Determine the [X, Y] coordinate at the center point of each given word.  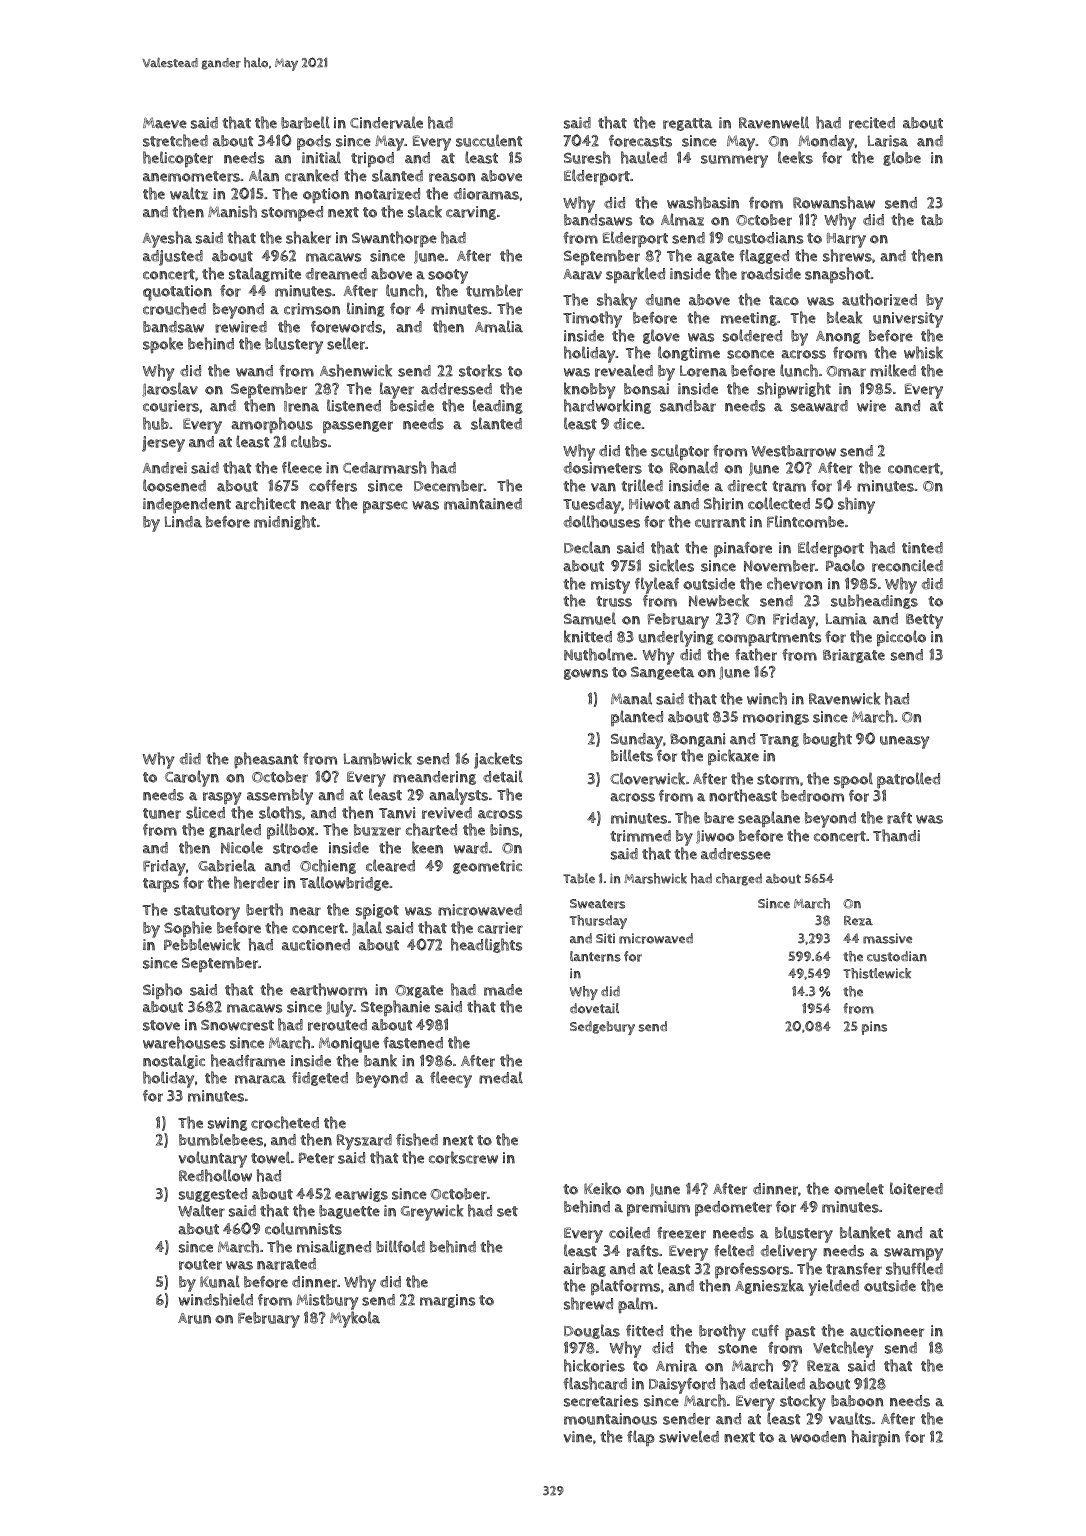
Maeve [165, 123]
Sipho [162, 991]
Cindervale [386, 122]
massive [887, 938]
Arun [194, 1318]
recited [872, 123]
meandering [434, 778]
